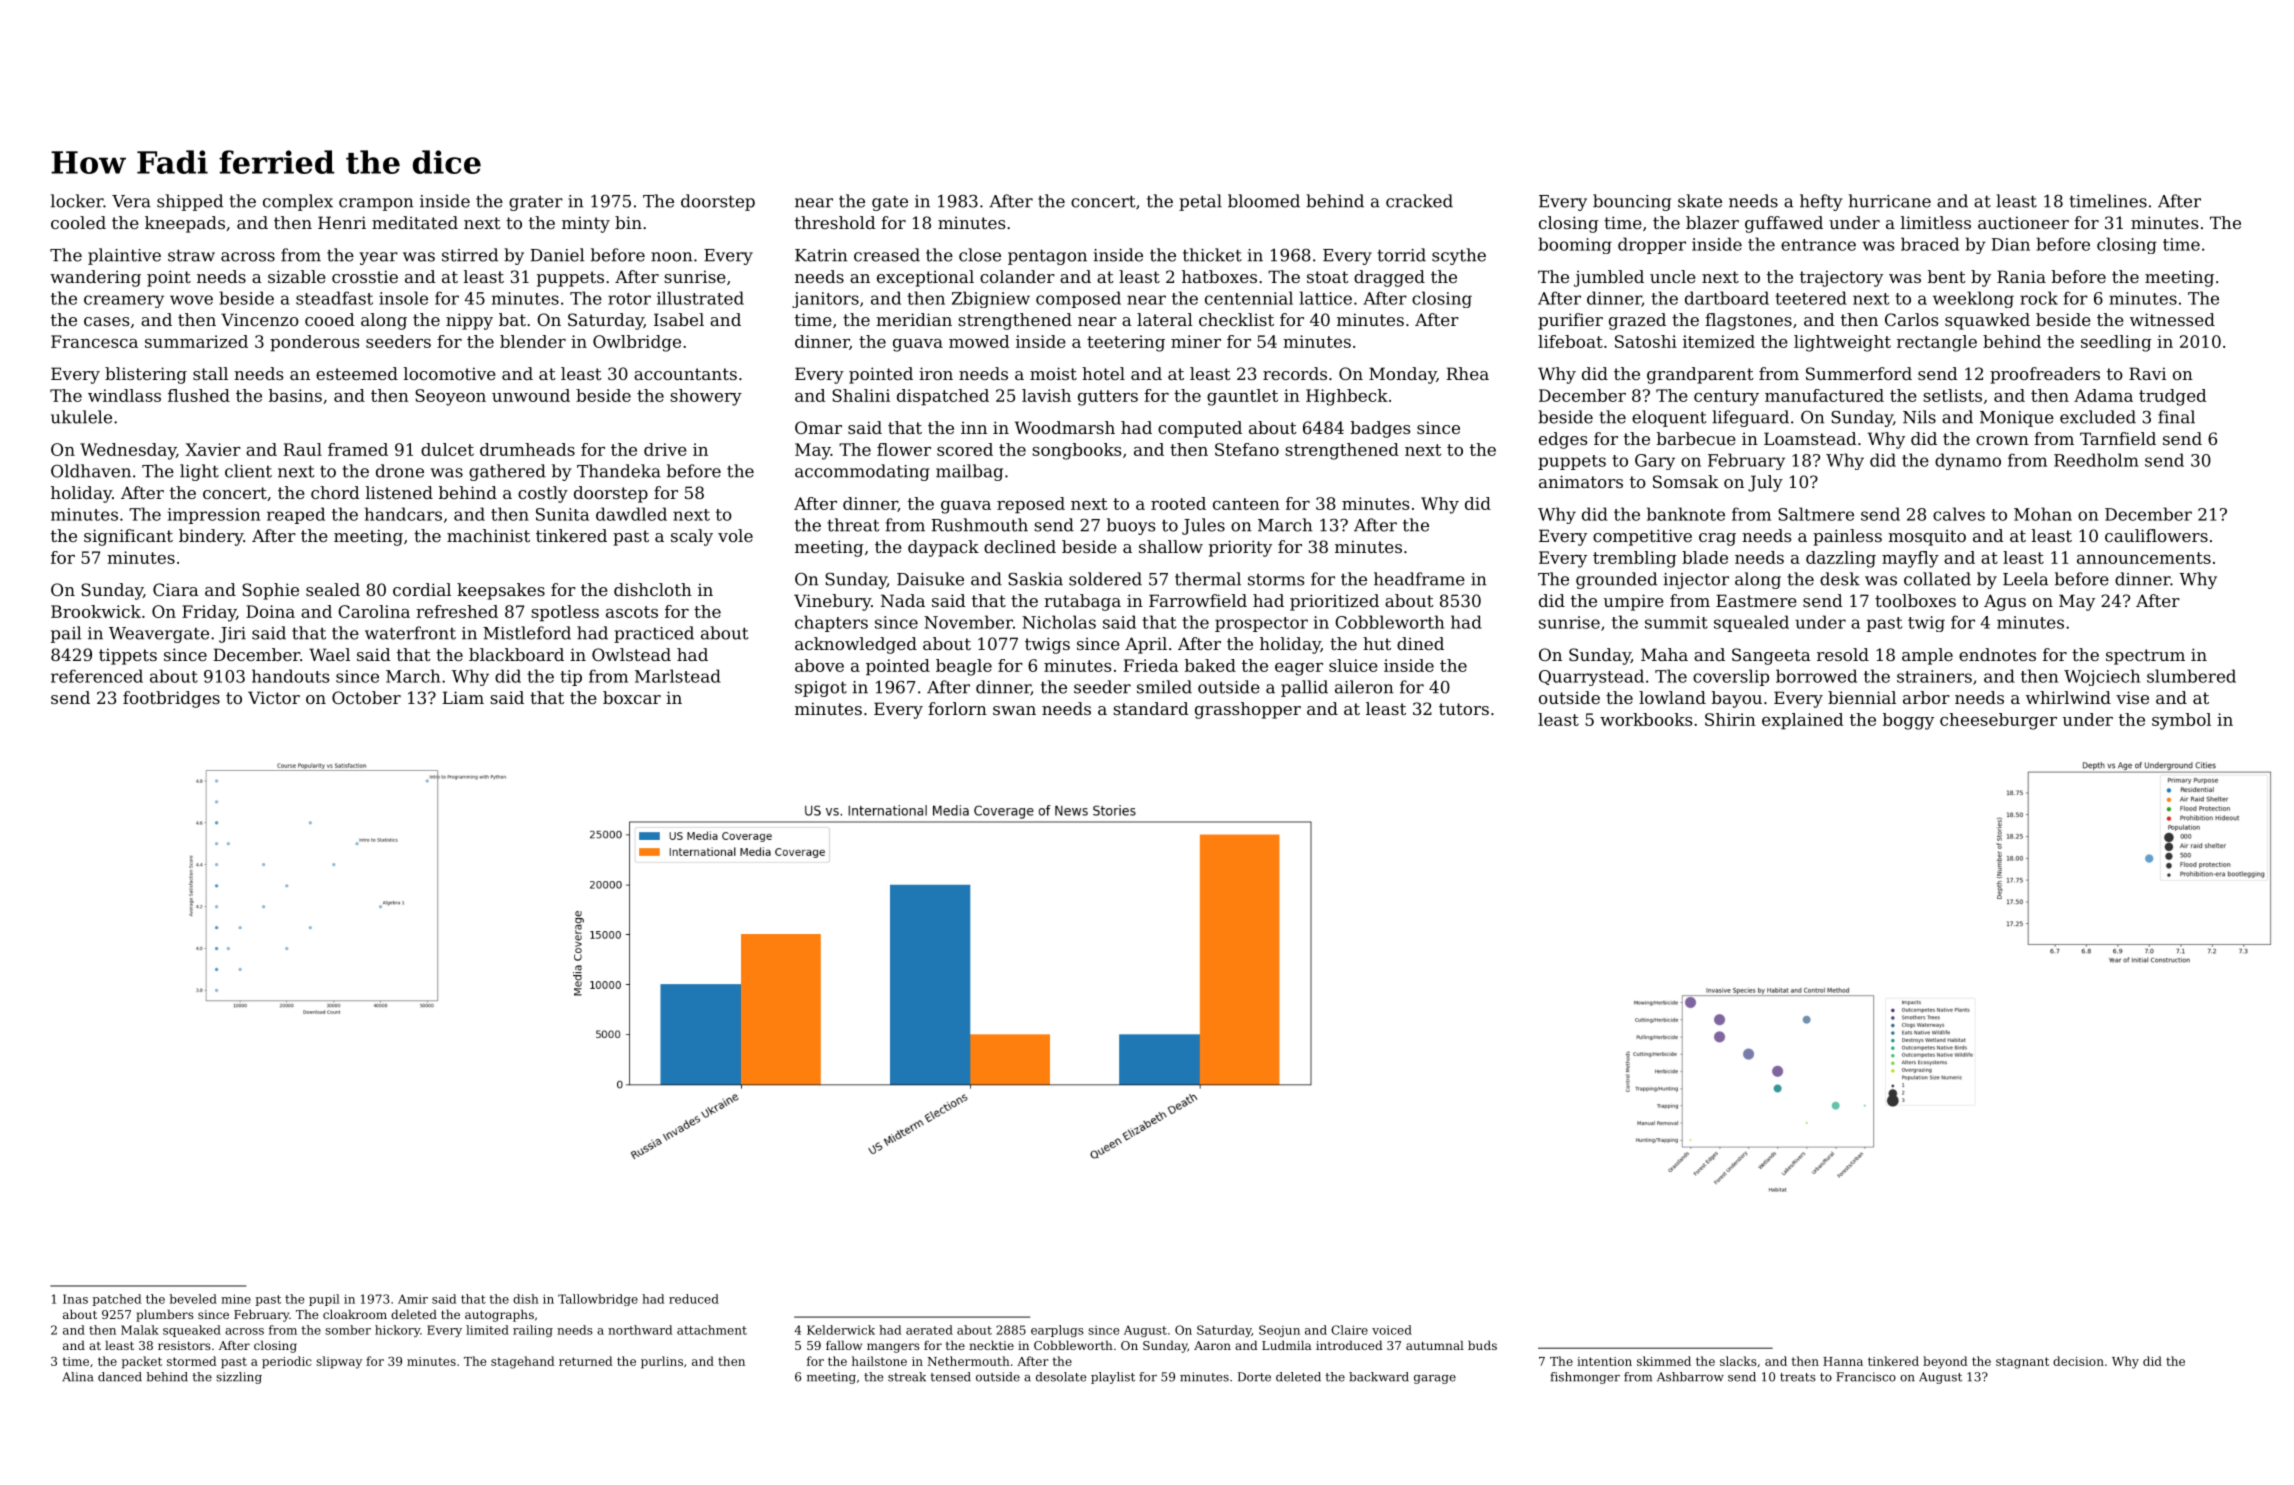 The width and height of the screenshot is (2294, 1485). I want to click on Alina, so click(77, 1377).
